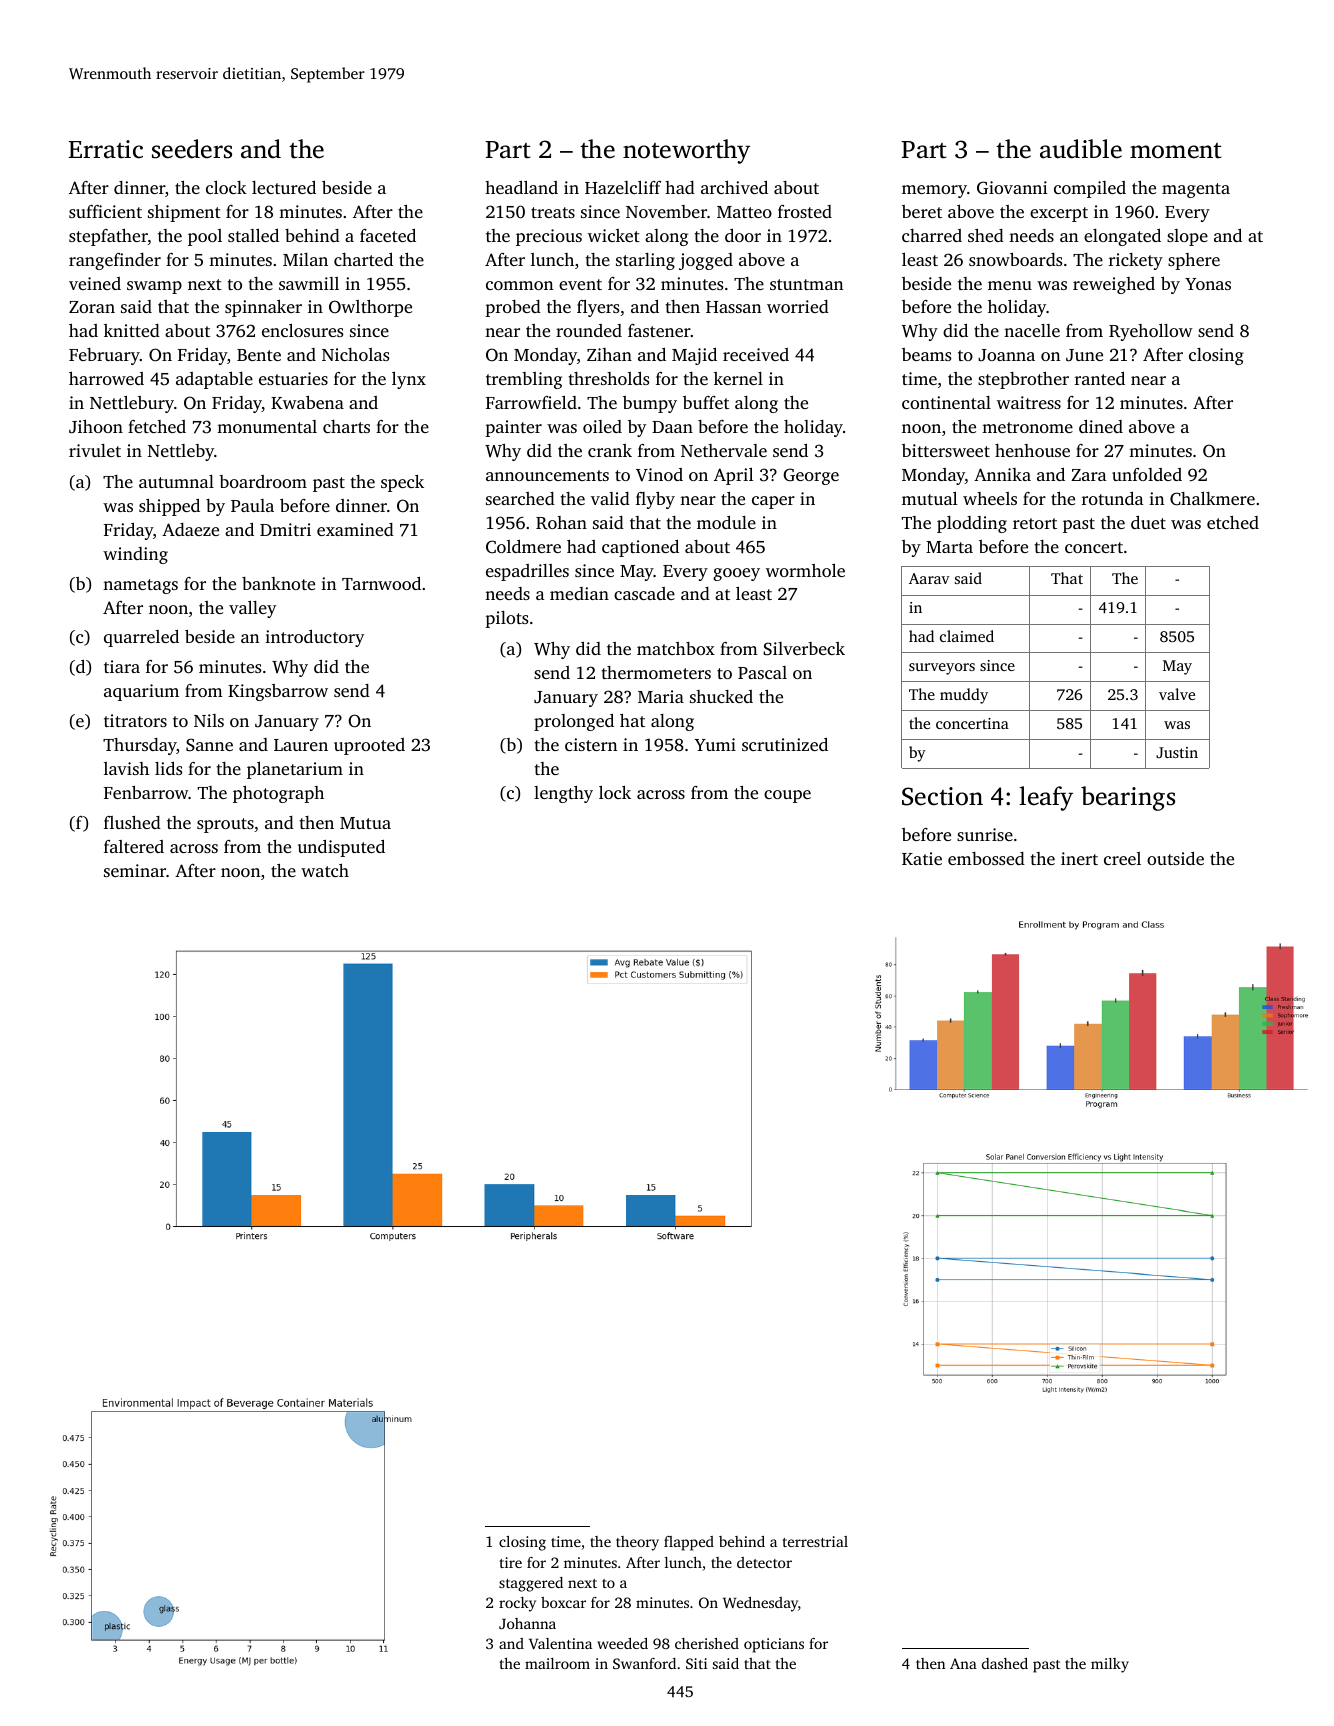 Image resolution: width=1334 pixels, height=1726 pixels. I want to click on George, so click(811, 476).
